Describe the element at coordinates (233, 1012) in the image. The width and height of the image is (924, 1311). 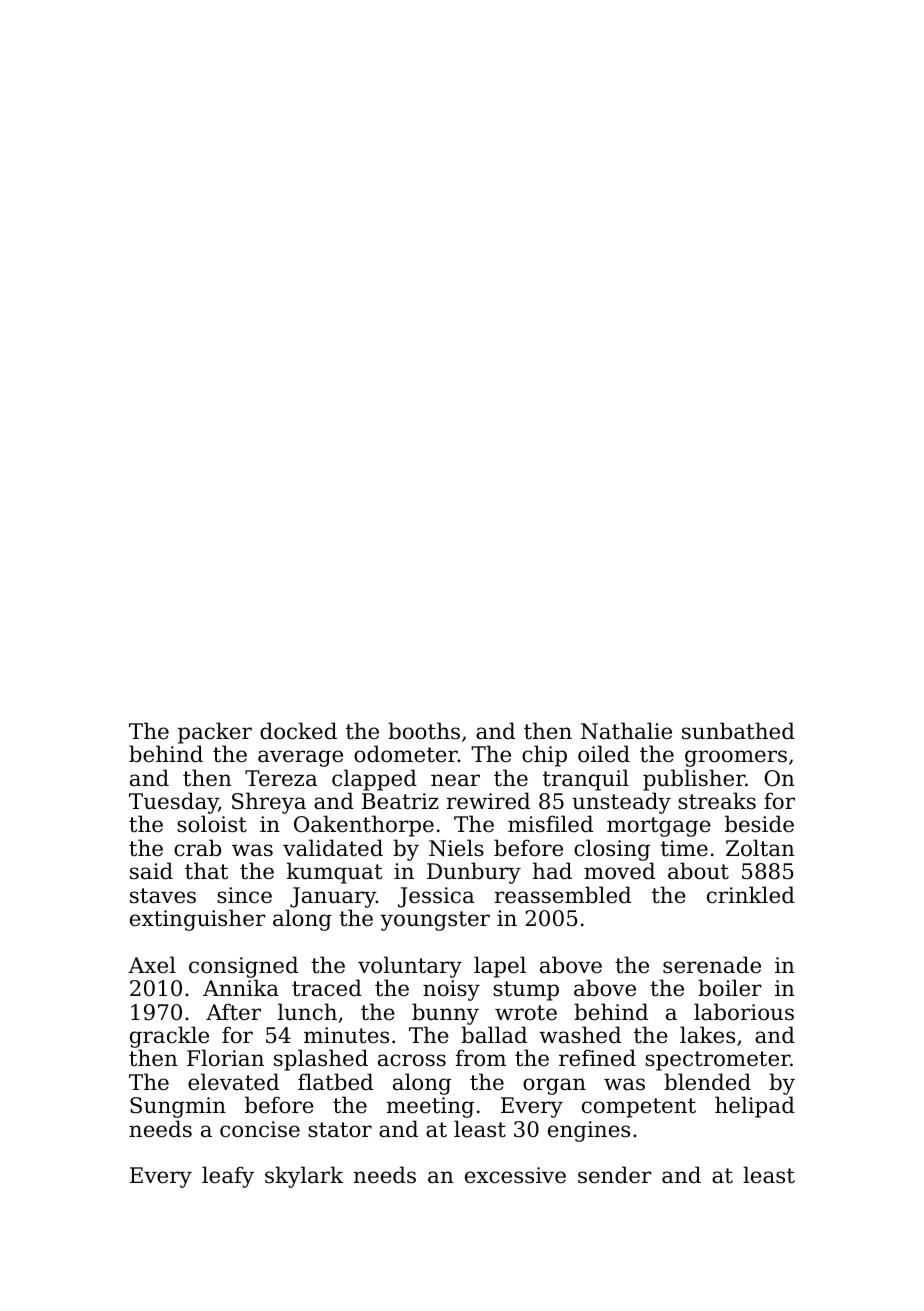
I see `After` at that location.
